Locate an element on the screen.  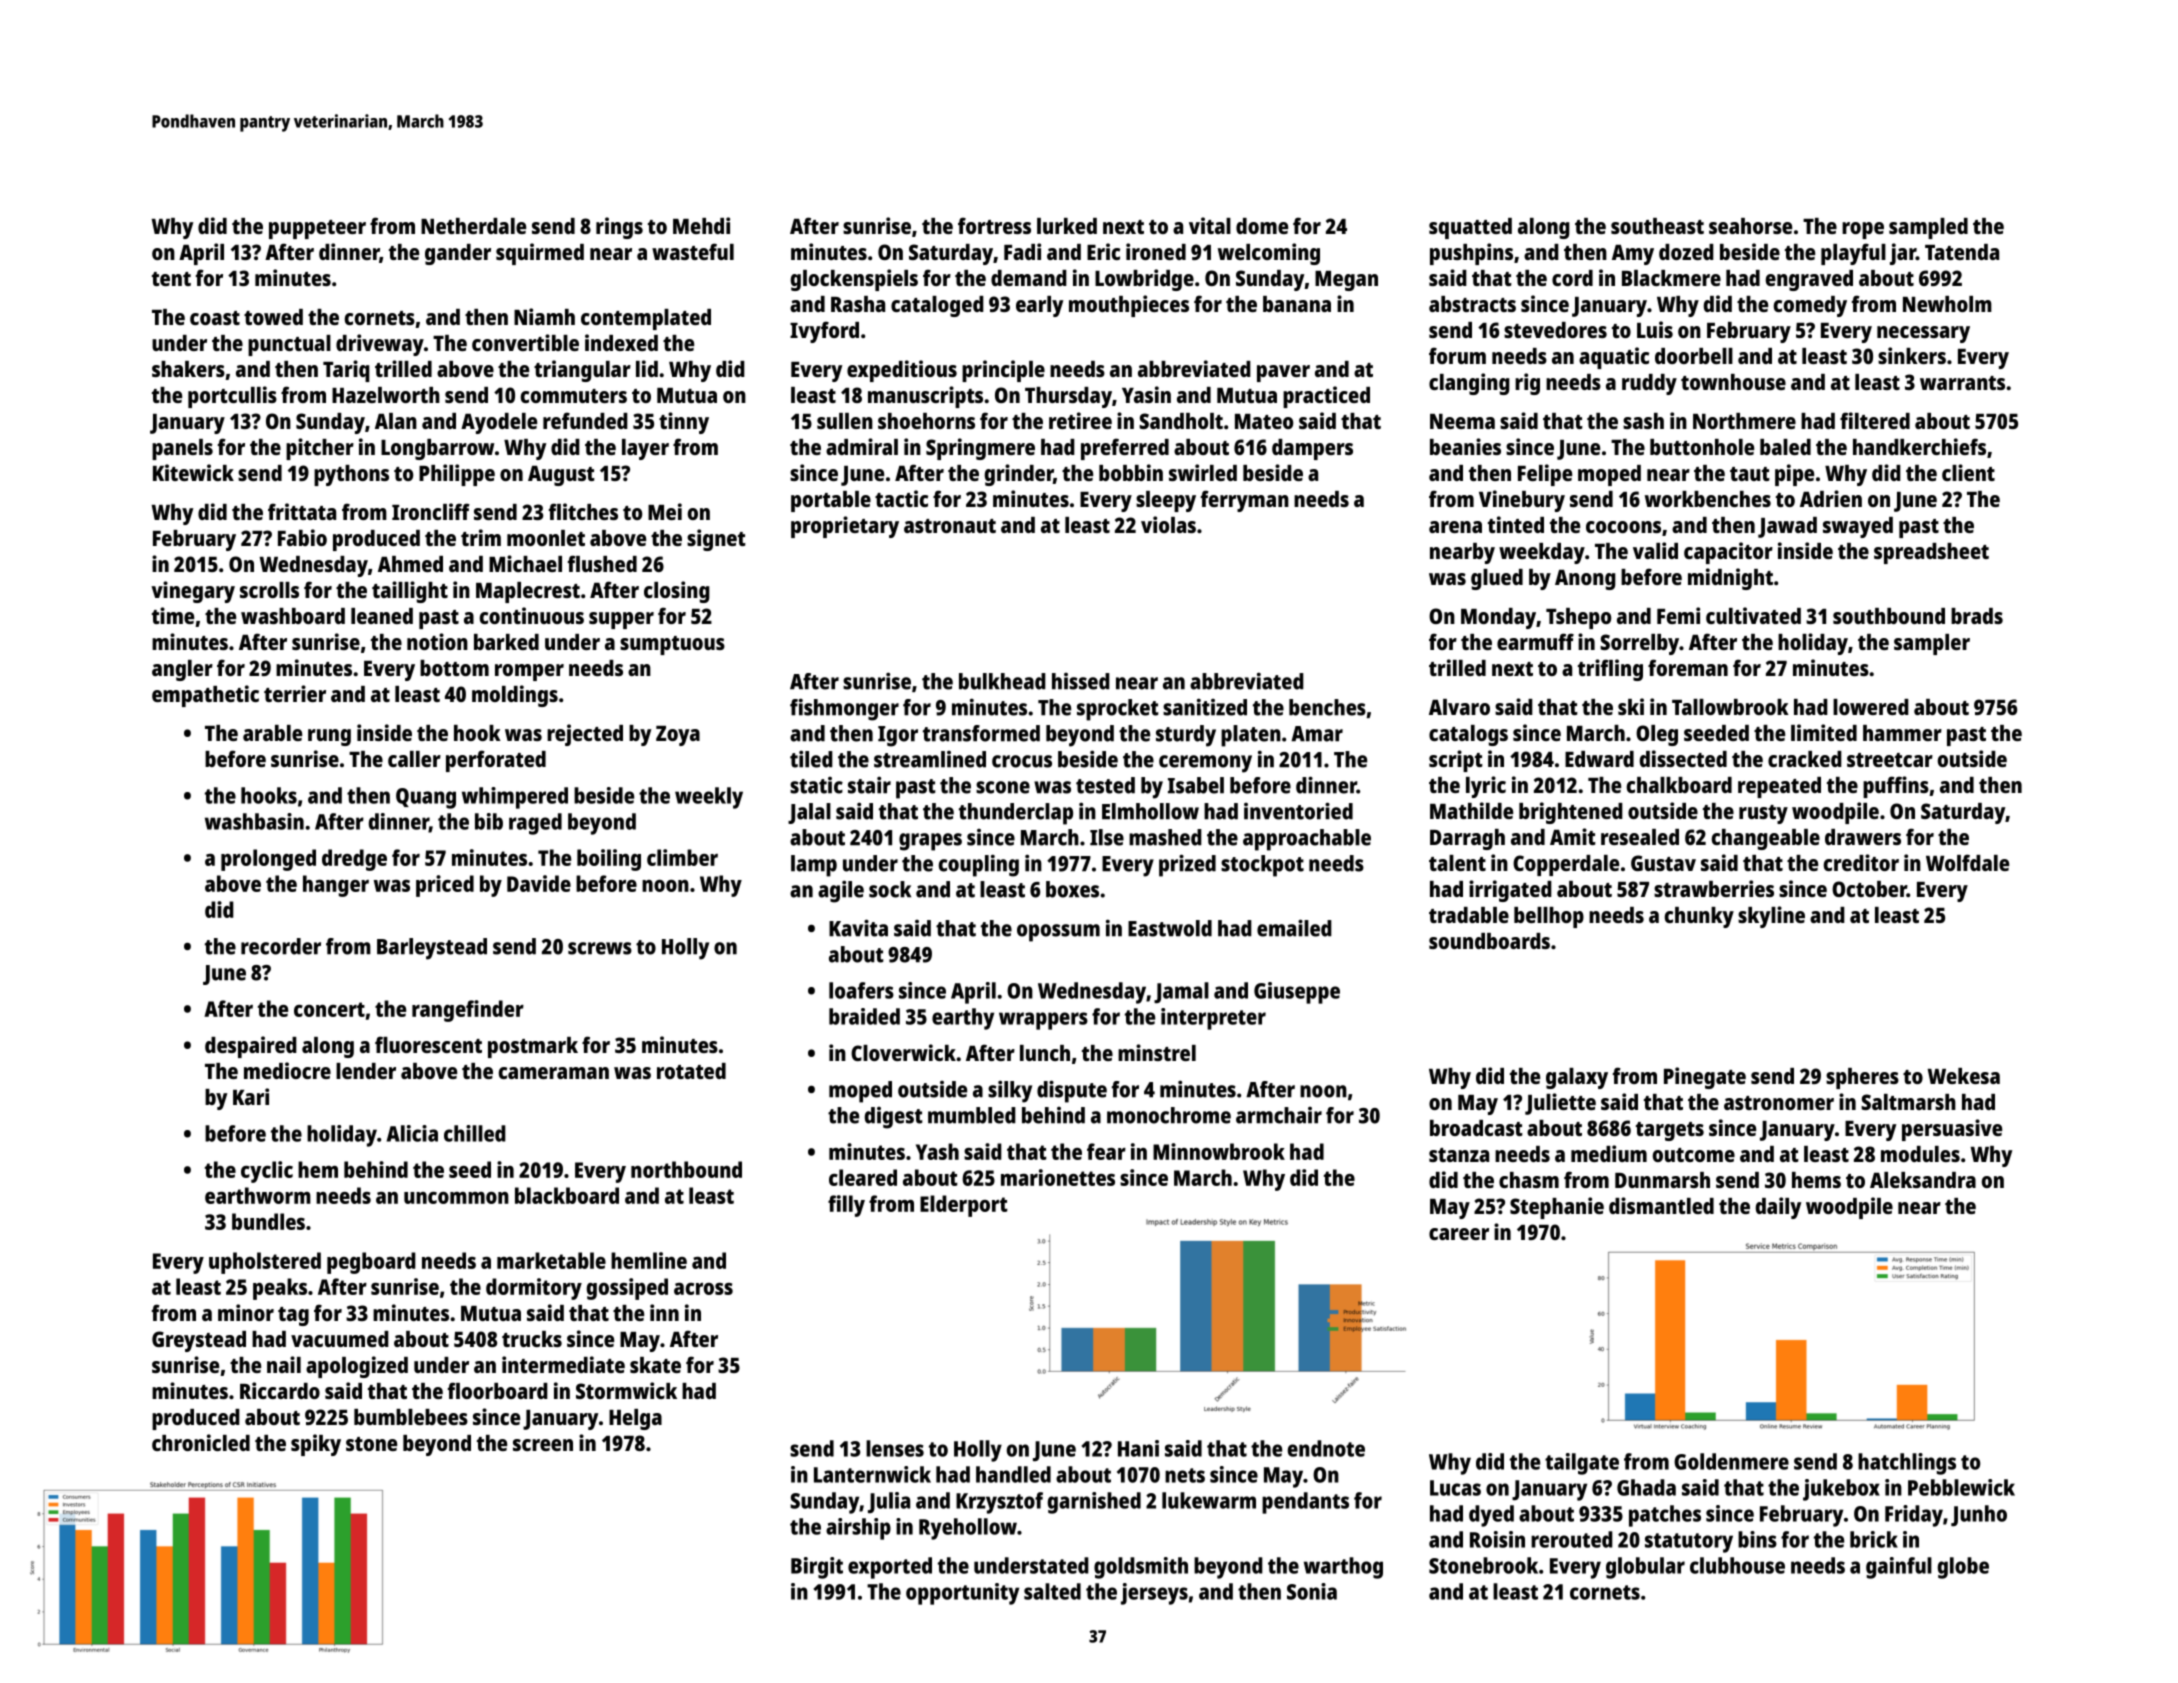
Barleystead is located at coordinates (432, 949).
